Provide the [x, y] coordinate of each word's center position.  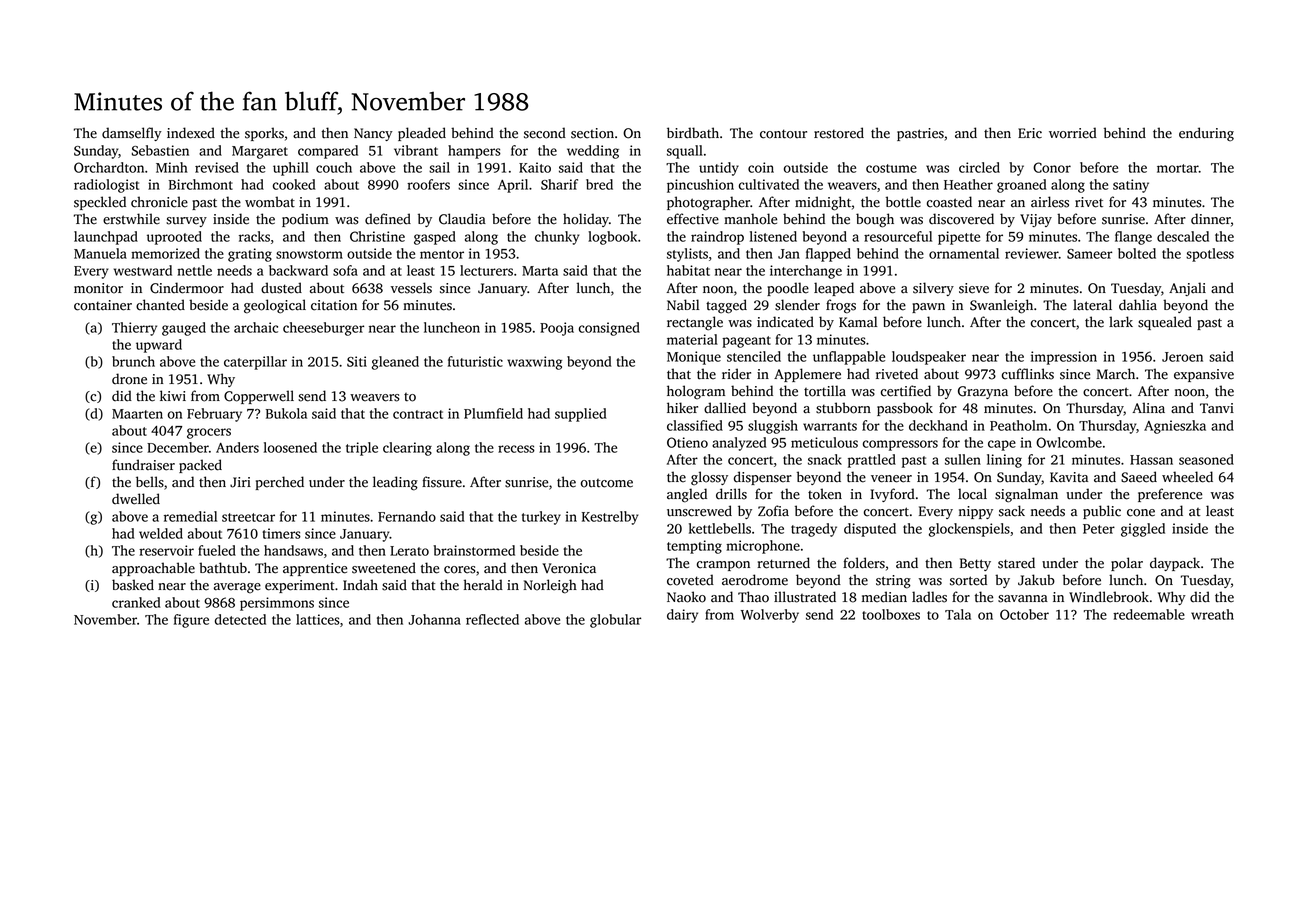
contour [783, 134]
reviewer [1032, 253]
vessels [411, 288]
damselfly [132, 134]
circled [979, 167]
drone [129, 379]
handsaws [293, 550]
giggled [1143, 530]
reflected [492, 619]
